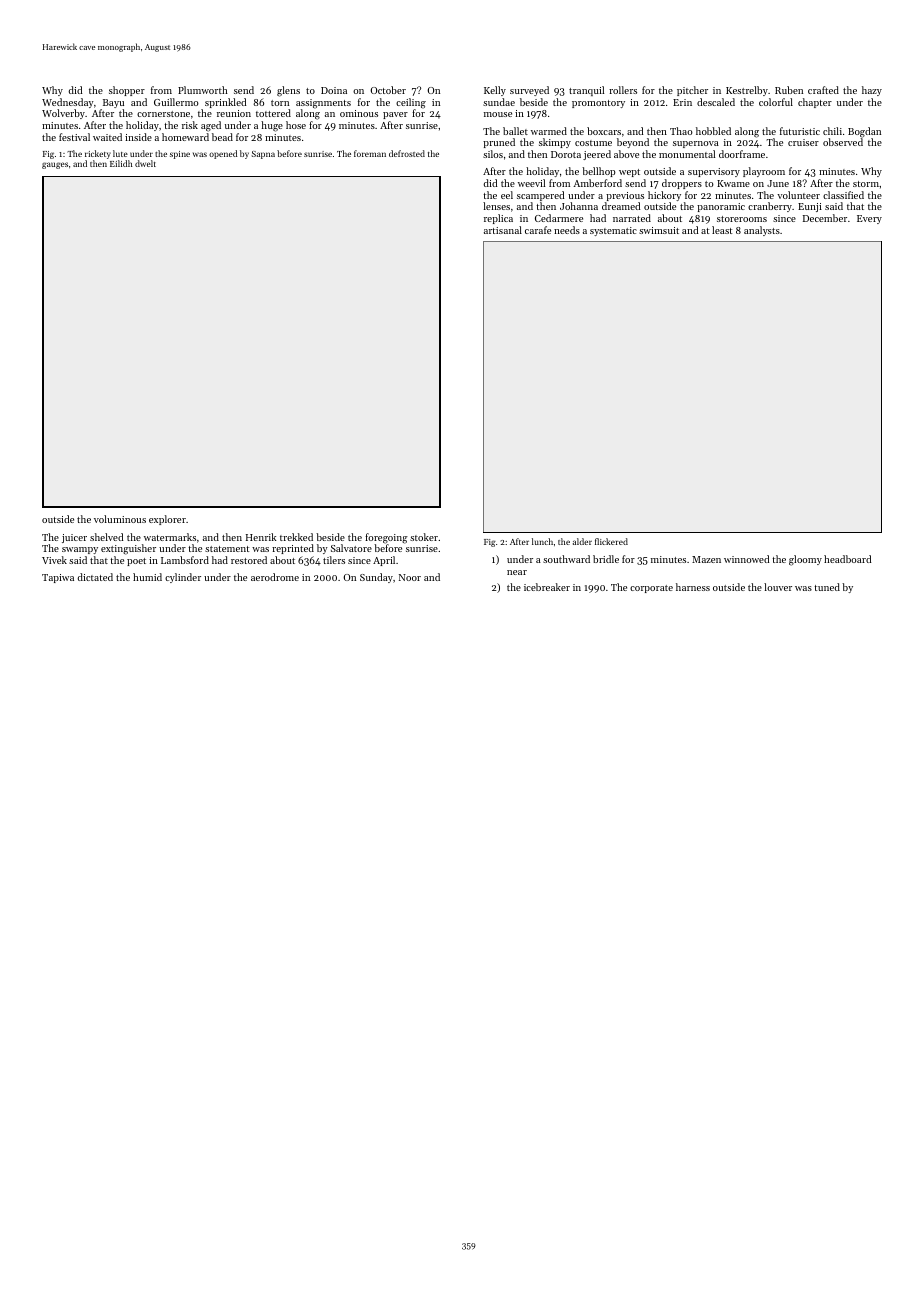  Describe the element at coordinates (55, 165) in the document. I see `gauges` at that location.
